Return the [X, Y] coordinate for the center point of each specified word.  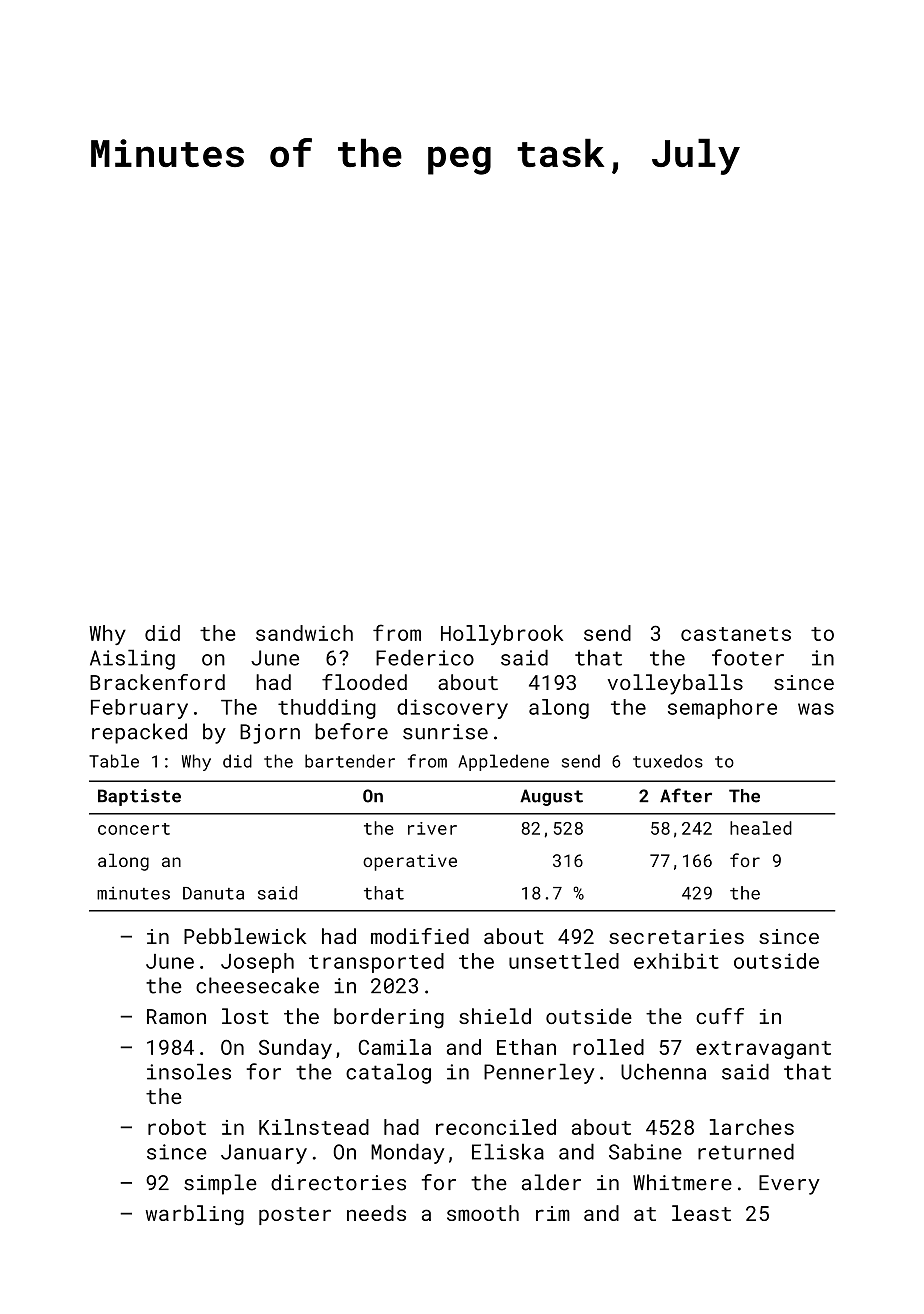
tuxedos [668, 761]
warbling [195, 1215]
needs [376, 1213]
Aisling [132, 659]
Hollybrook [502, 635]
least [701, 1213]
